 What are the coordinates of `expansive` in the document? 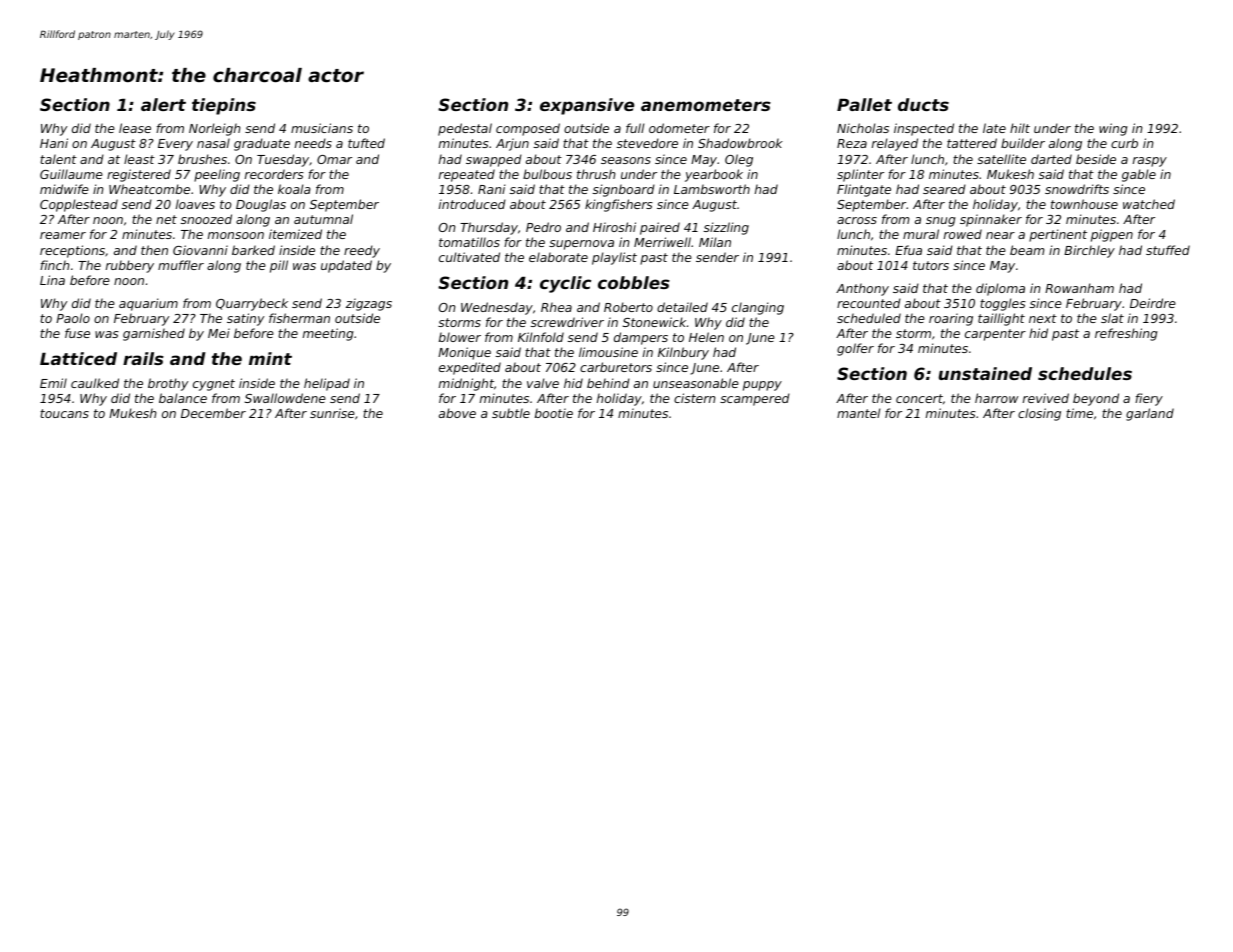 It's located at (587, 106).
